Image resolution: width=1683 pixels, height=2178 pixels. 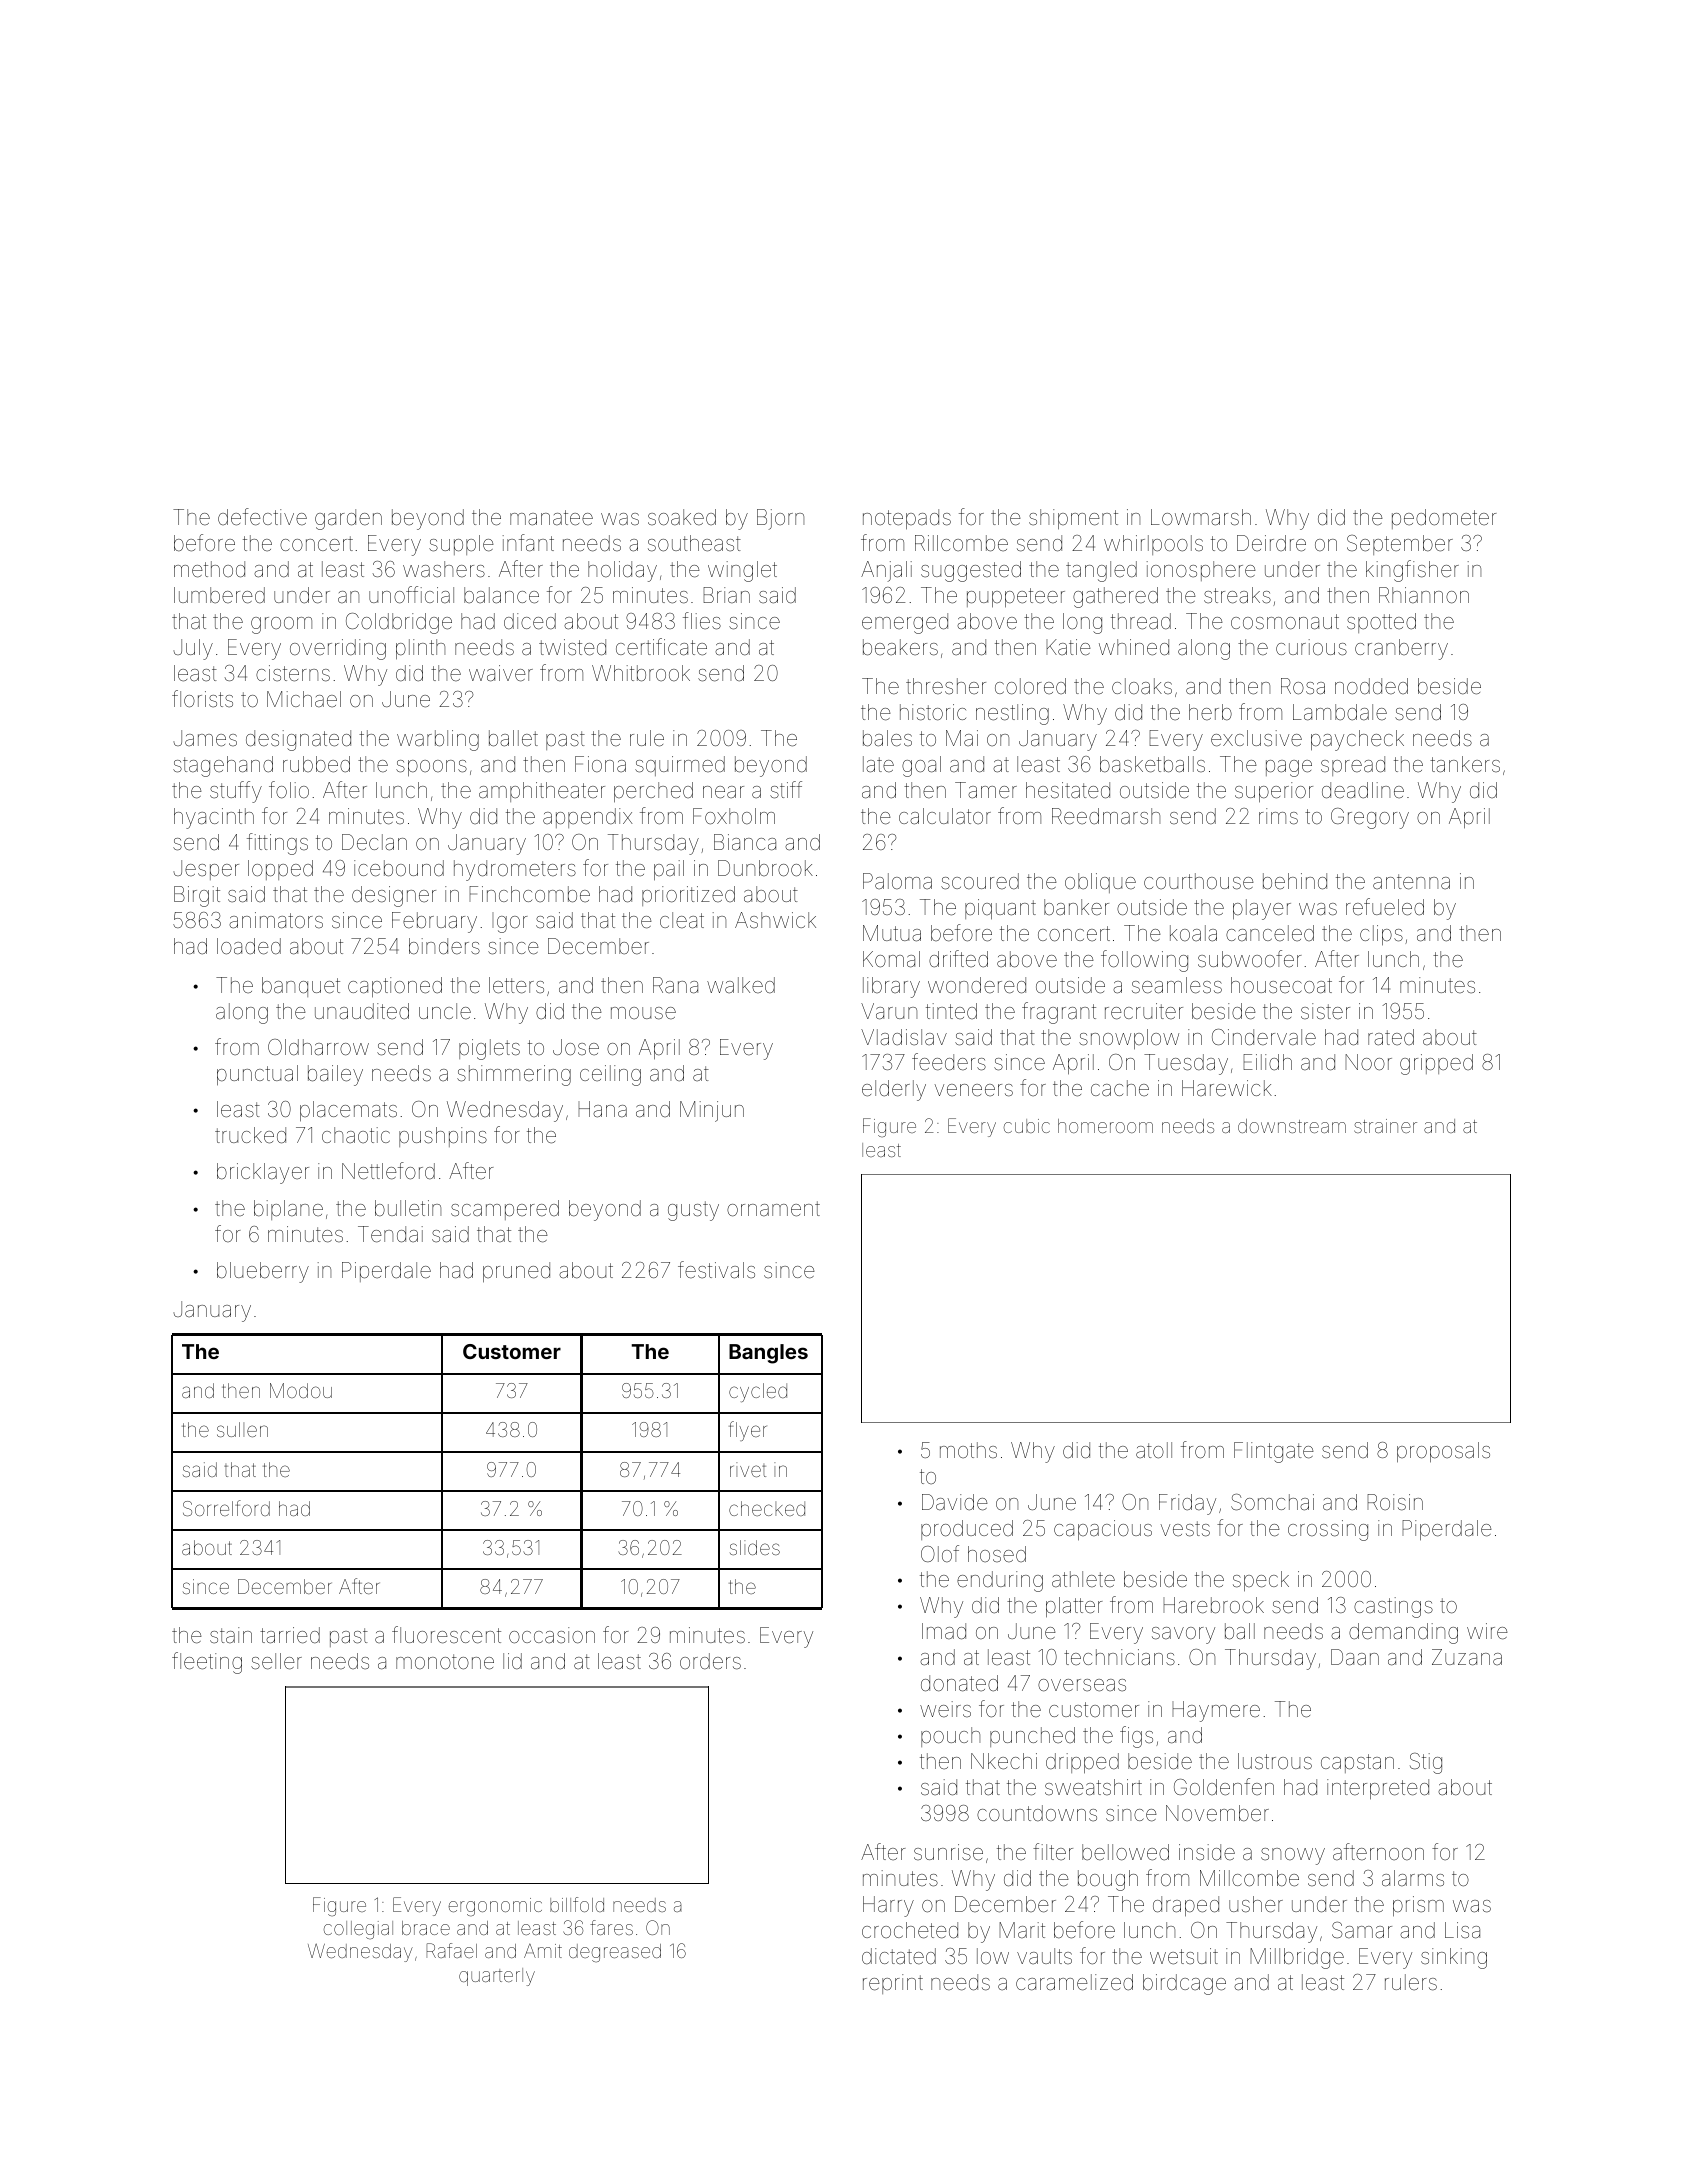 What do you see at coordinates (207, 1663) in the screenshot?
I see `fleeting` at bounding box center [207, 1663].
